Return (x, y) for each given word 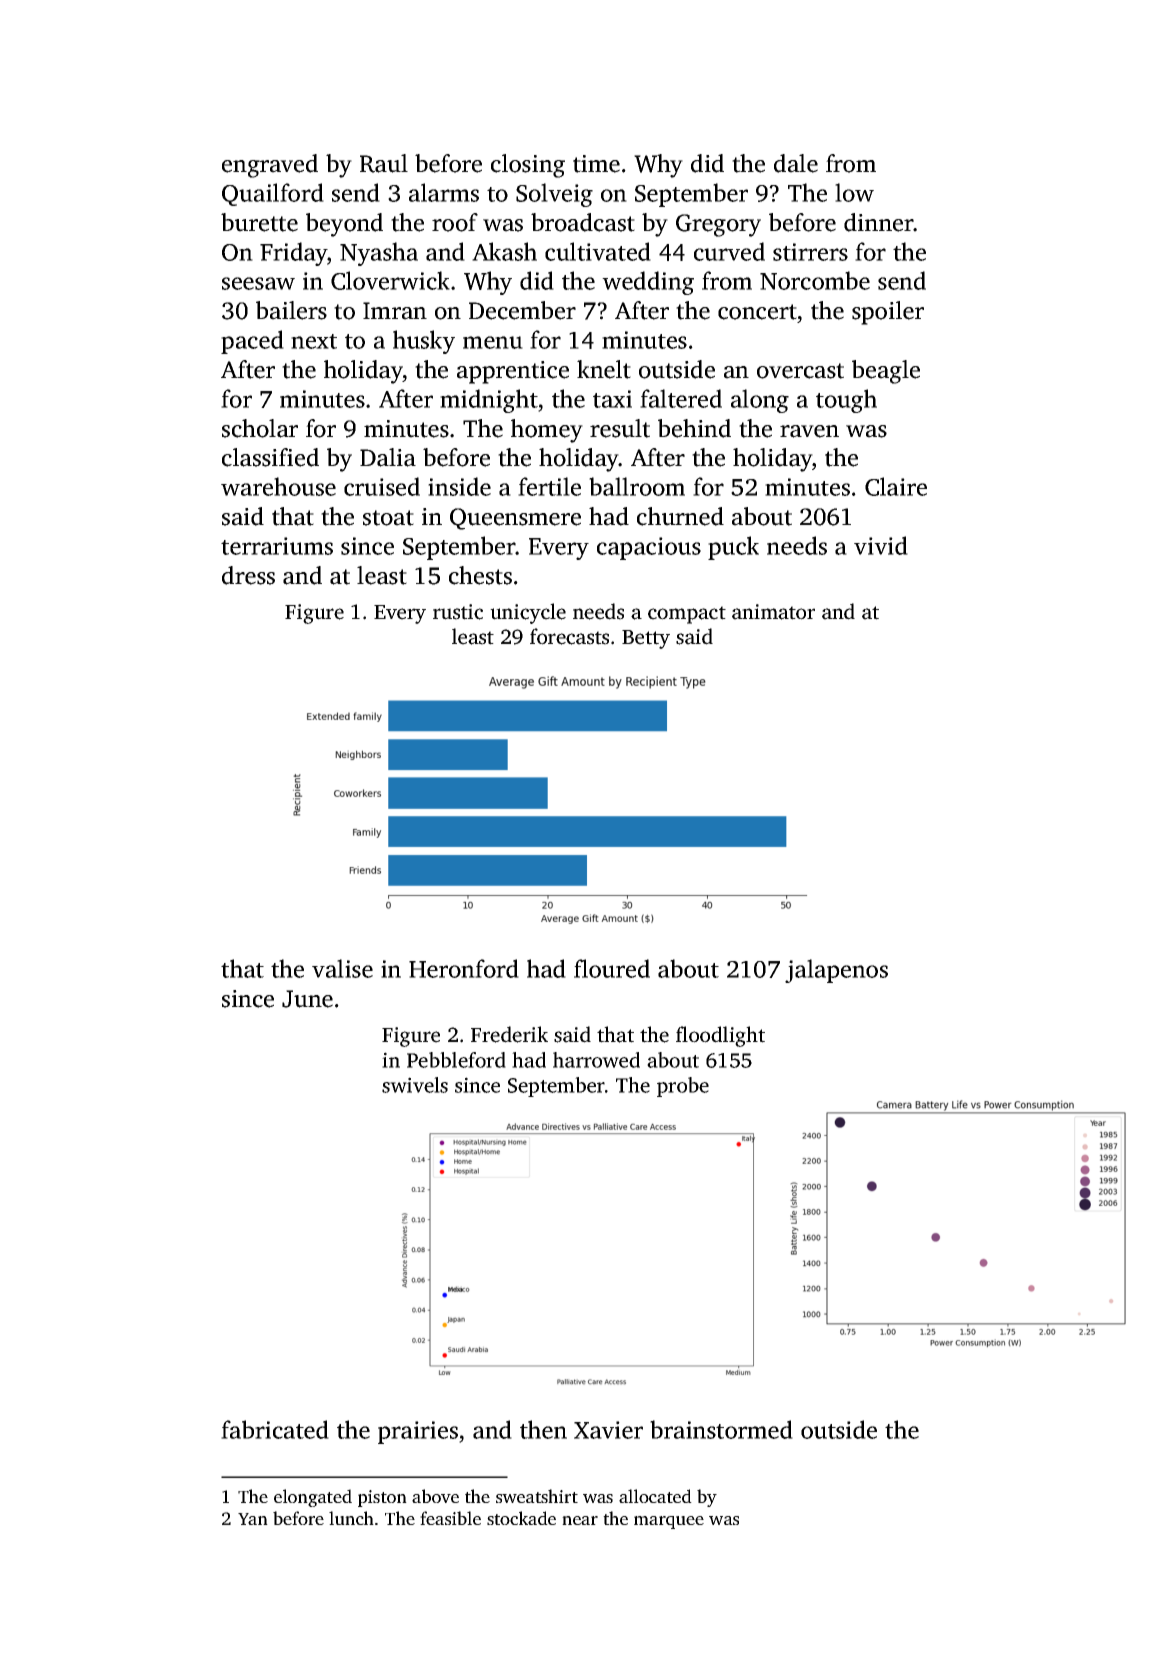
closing (528, 166)
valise (342, 968)
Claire (896, 486)
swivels (415, 1085)
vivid (881, 545)
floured (612, 968)
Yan (253, 1519)
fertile (549, 486)
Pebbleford (456, 1060)
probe (683, 1087)
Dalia (388, 457)
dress (248, 575)
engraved (270, 166)
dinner (879, 222)
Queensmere (515, 519)
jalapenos (836, 971)
